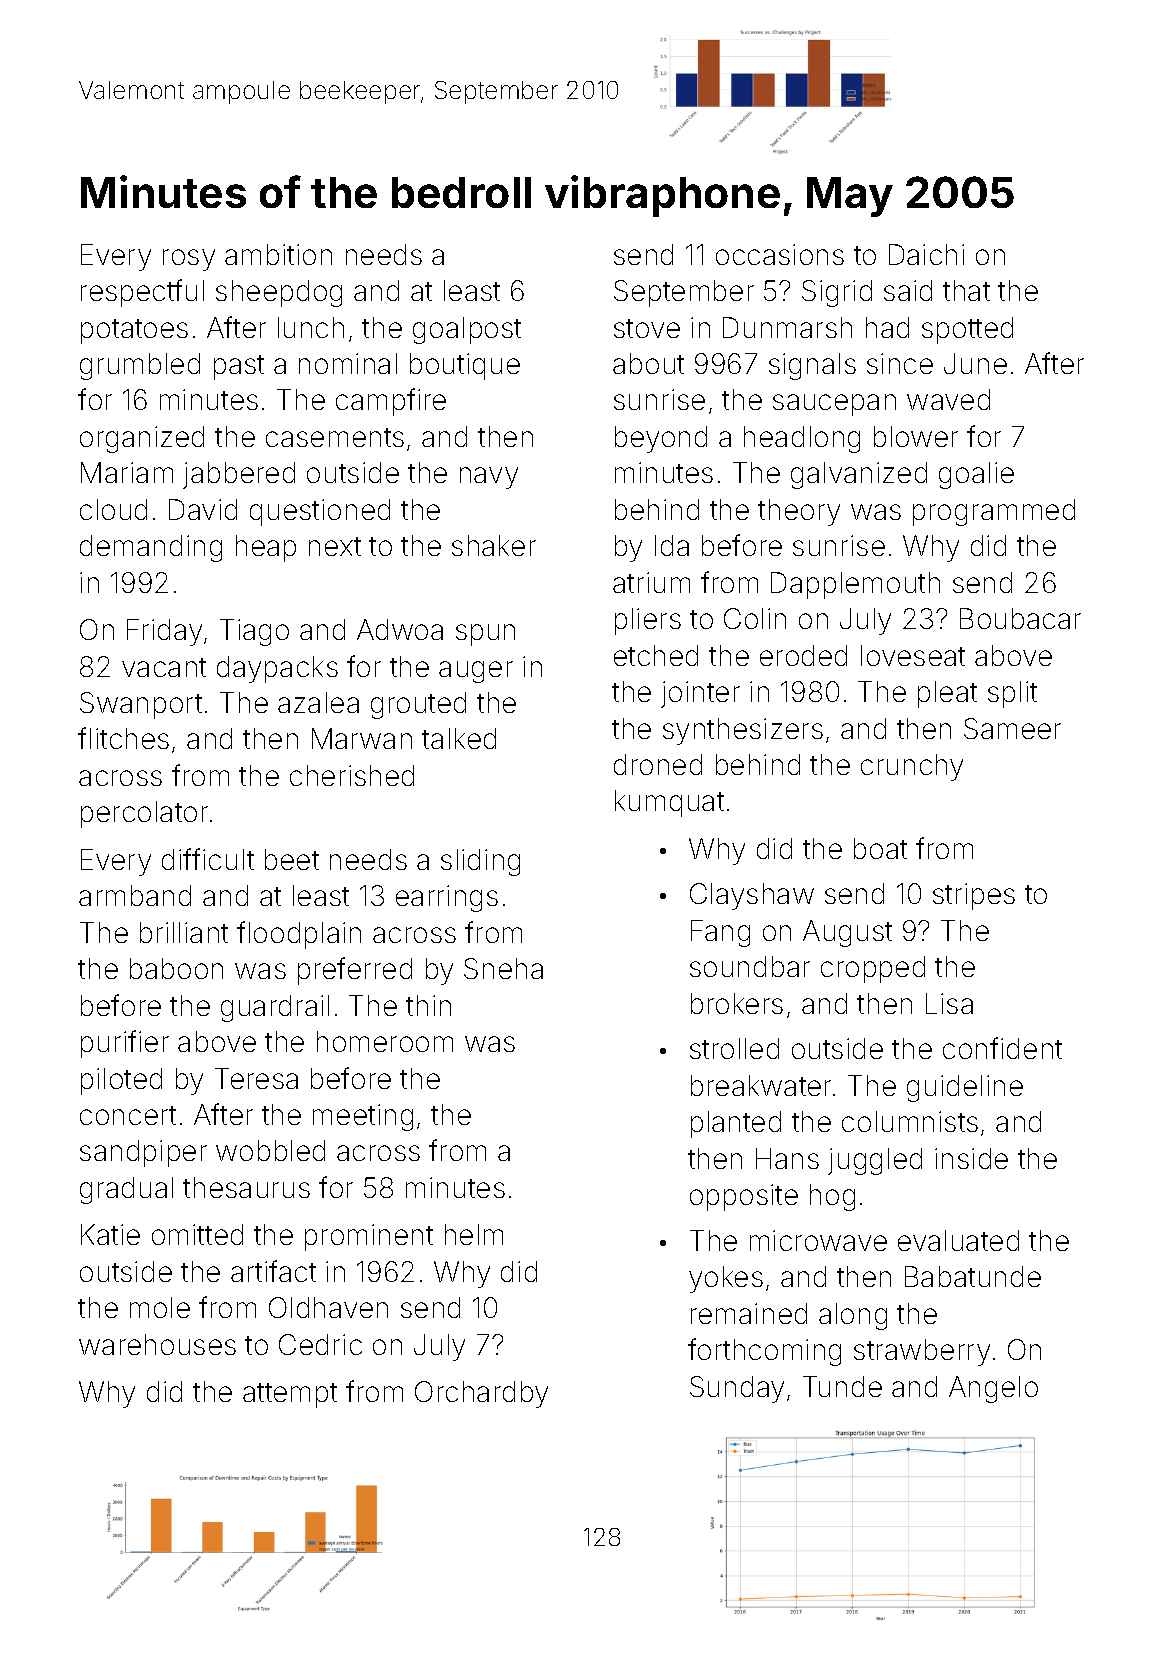 The width and height of the screenshot is (1165, 1654). I want to click on brilliant, so click(184, 932).
